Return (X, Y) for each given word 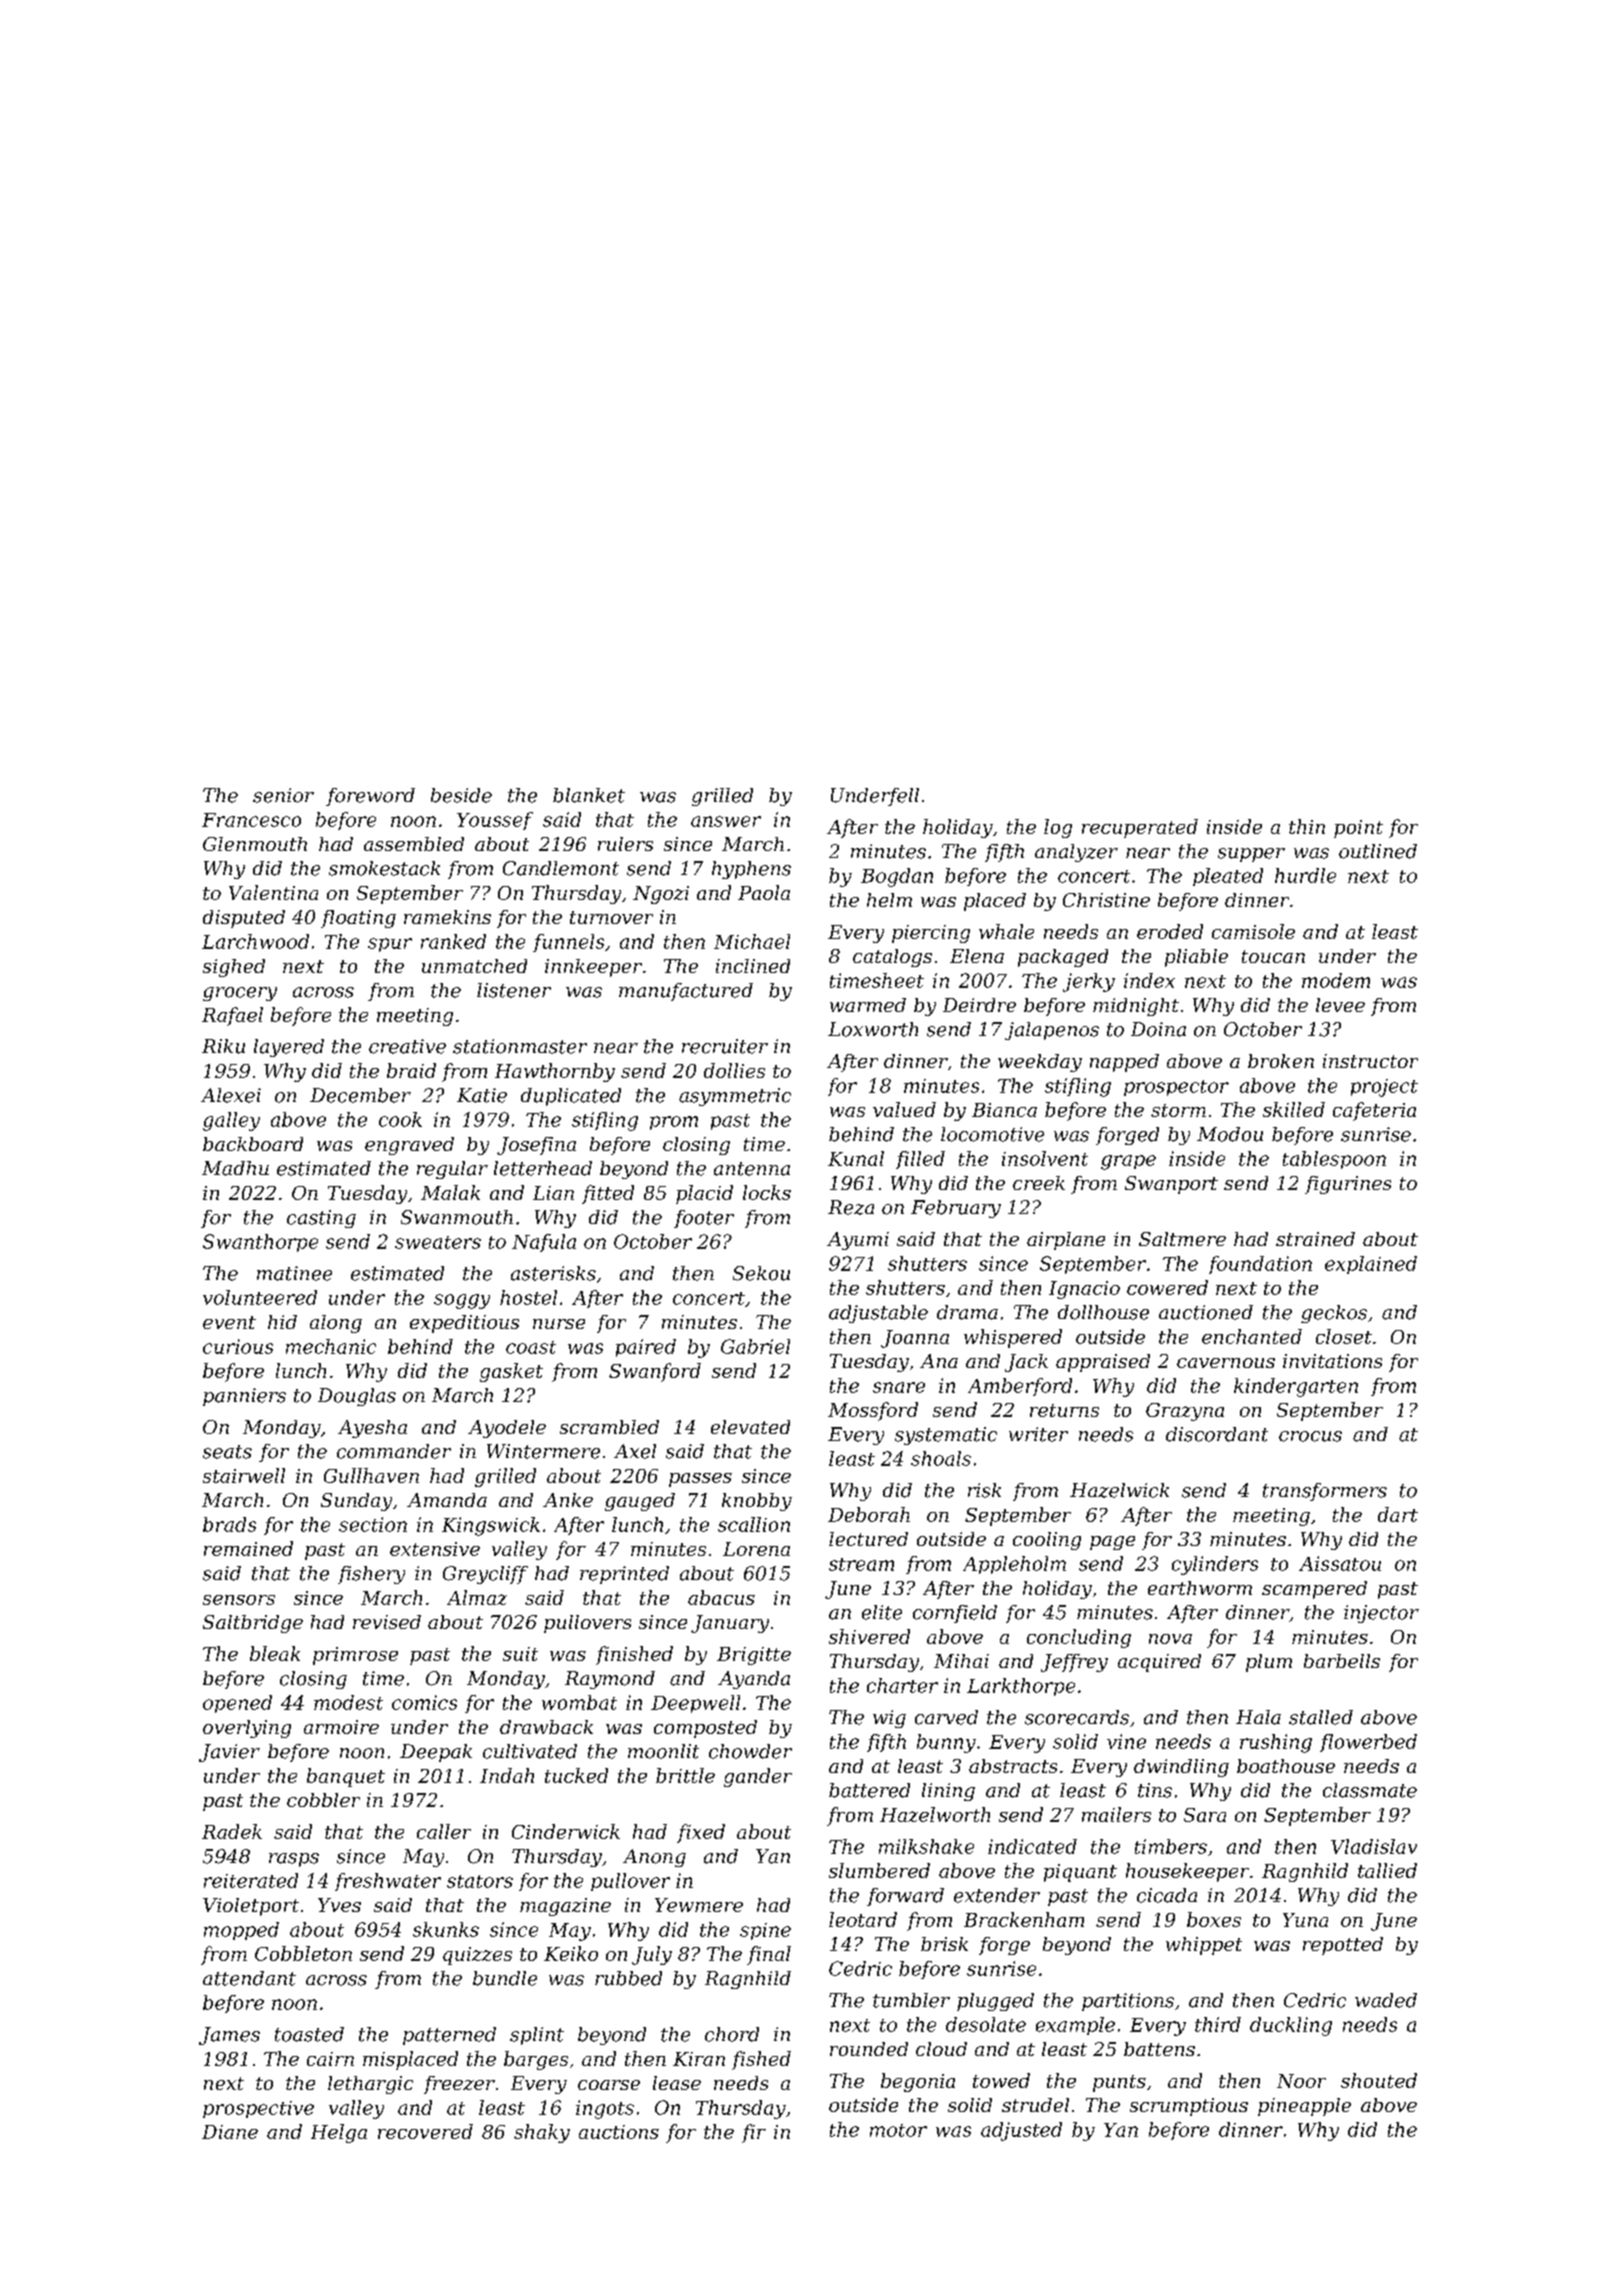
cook (400, 1119)
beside (461, 795)
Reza (851, 1207)
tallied (1387, 1870)
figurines (1348, 1185)
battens (1159, 2049)
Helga (339, 2133)
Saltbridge (253, 1624)
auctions (619, 2132)
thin (1307, 826)
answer (726, 821)
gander (758, 1777)
